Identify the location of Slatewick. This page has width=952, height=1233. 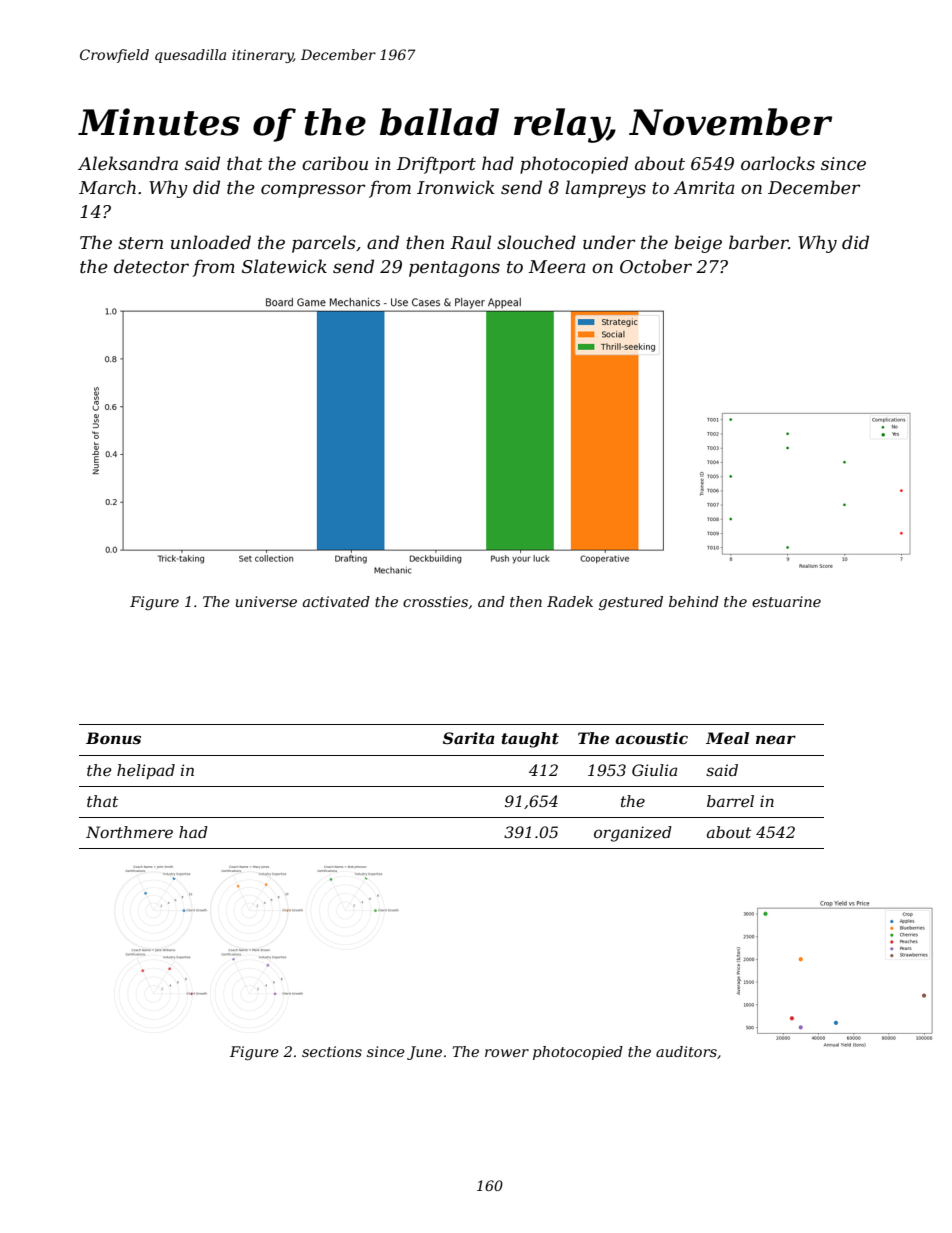
(284, 266).
